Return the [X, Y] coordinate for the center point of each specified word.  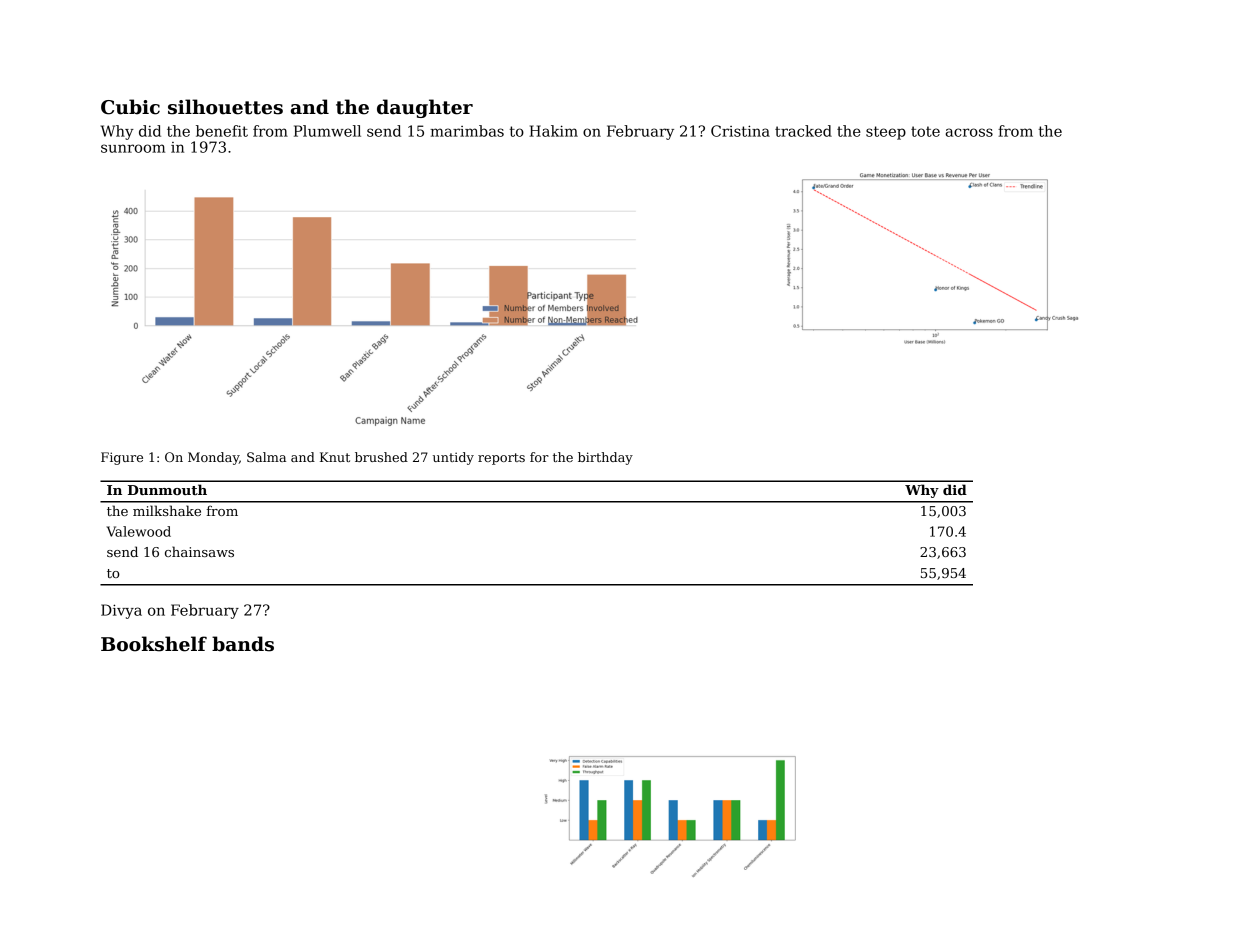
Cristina [740, 131]
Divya [121, 611]
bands [243, 644]
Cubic [130, 107]
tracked [803, 131]
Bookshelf [154, 644]
